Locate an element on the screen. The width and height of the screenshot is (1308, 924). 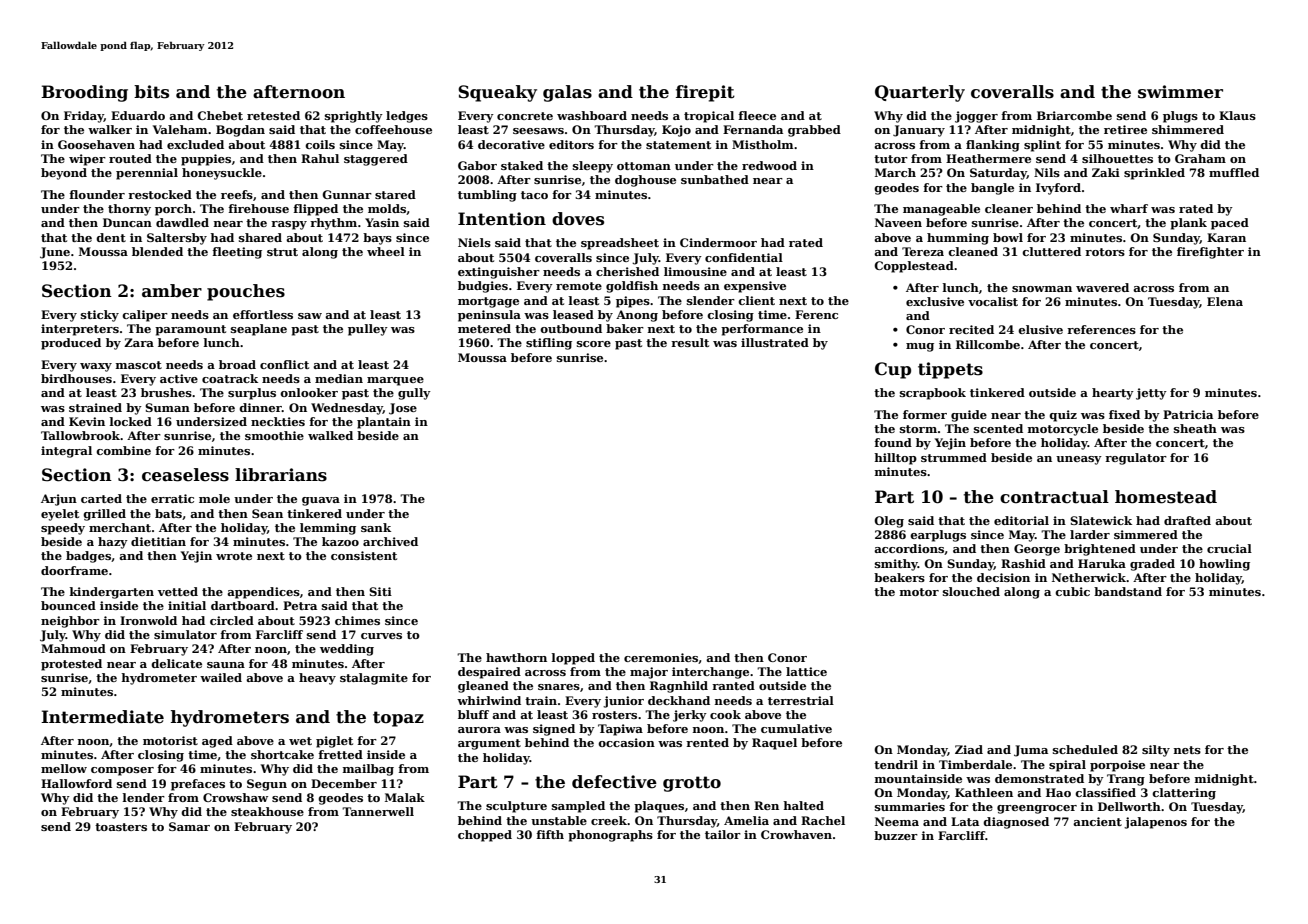
Friday is located at coordinates (84, 117).
